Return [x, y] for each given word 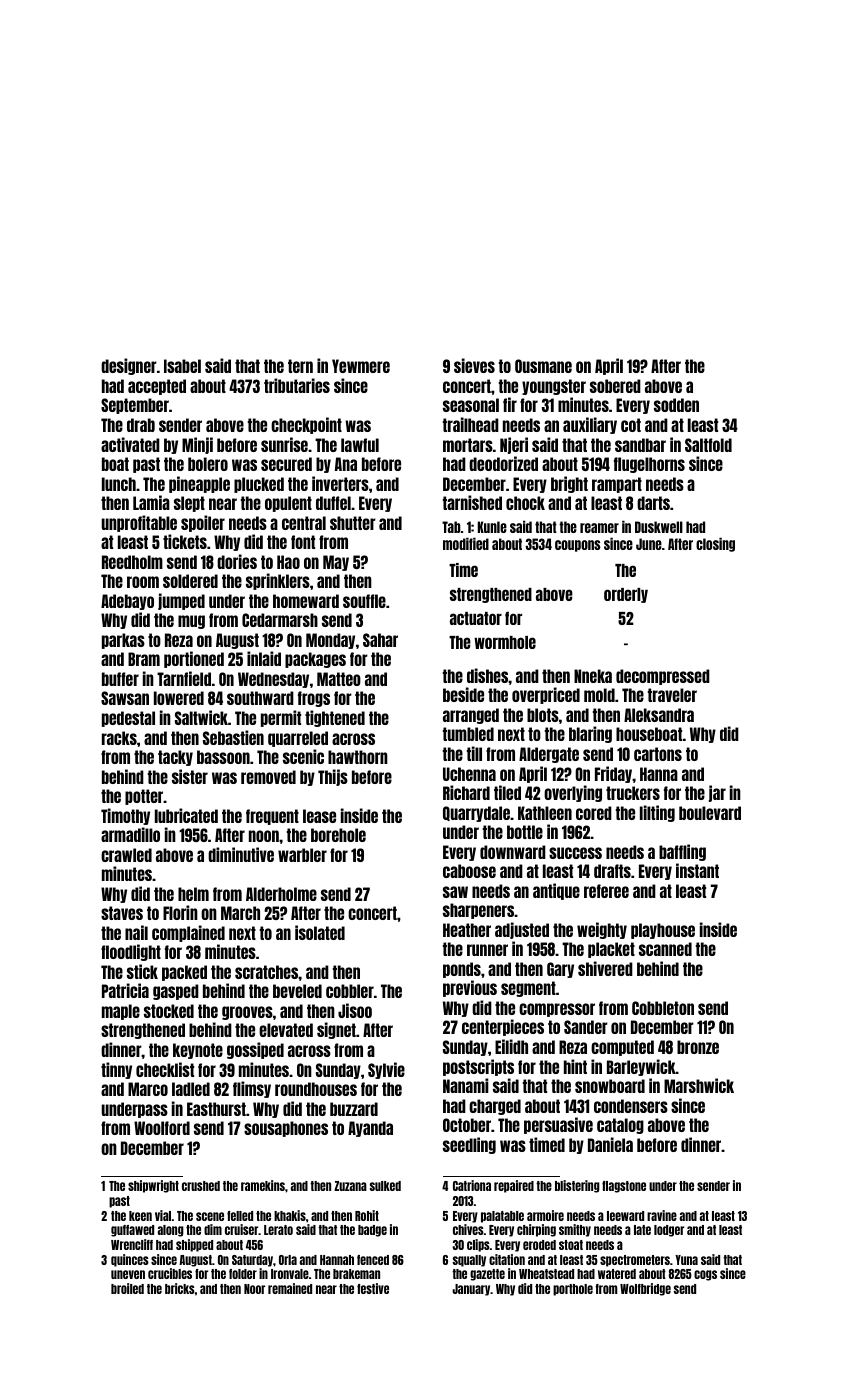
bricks [180, 1288]
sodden [676, 405]
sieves [474, 365]
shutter [353, 523]
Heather [467, 930]
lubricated [186, 815]
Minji [197, 445]
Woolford [162, 1128]
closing [715, 544]
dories [237, 561]
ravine [662, 1215]
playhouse [663, 931]
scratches [267, 972]
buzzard [354, 1109]
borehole [338, 835]
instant [697, 870]
